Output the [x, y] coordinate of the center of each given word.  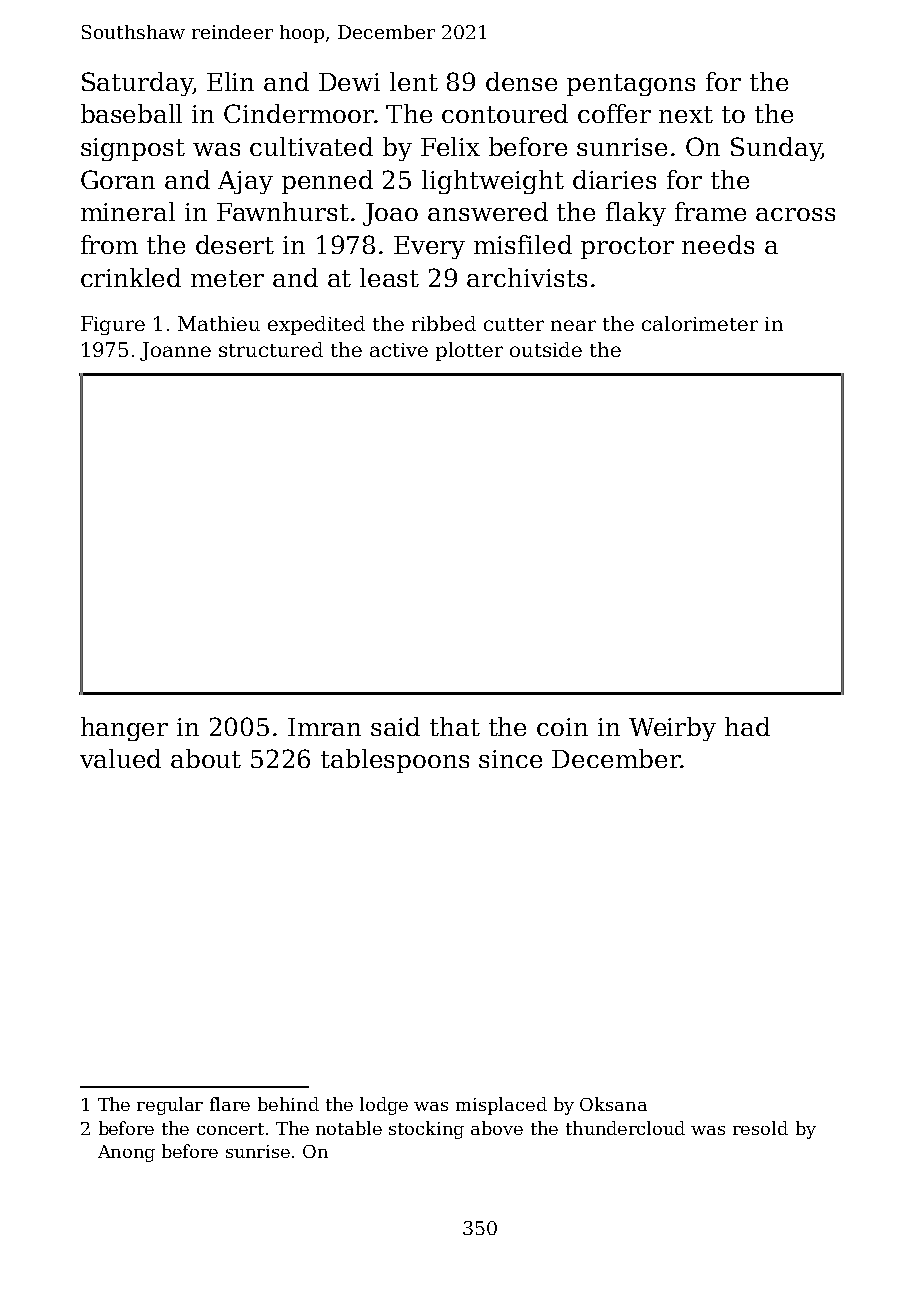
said [395, 726]
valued [120, 758]
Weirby [672, 729]
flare [230, 1104]
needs [718, 244]
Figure [113, 325]
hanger [124, 729]
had [747, 726]
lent [414, 81]
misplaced [501, 1106]
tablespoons [395, 761]
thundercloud [625, 1128]
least [389, 277]
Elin [230, 81]
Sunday [776, 149]
